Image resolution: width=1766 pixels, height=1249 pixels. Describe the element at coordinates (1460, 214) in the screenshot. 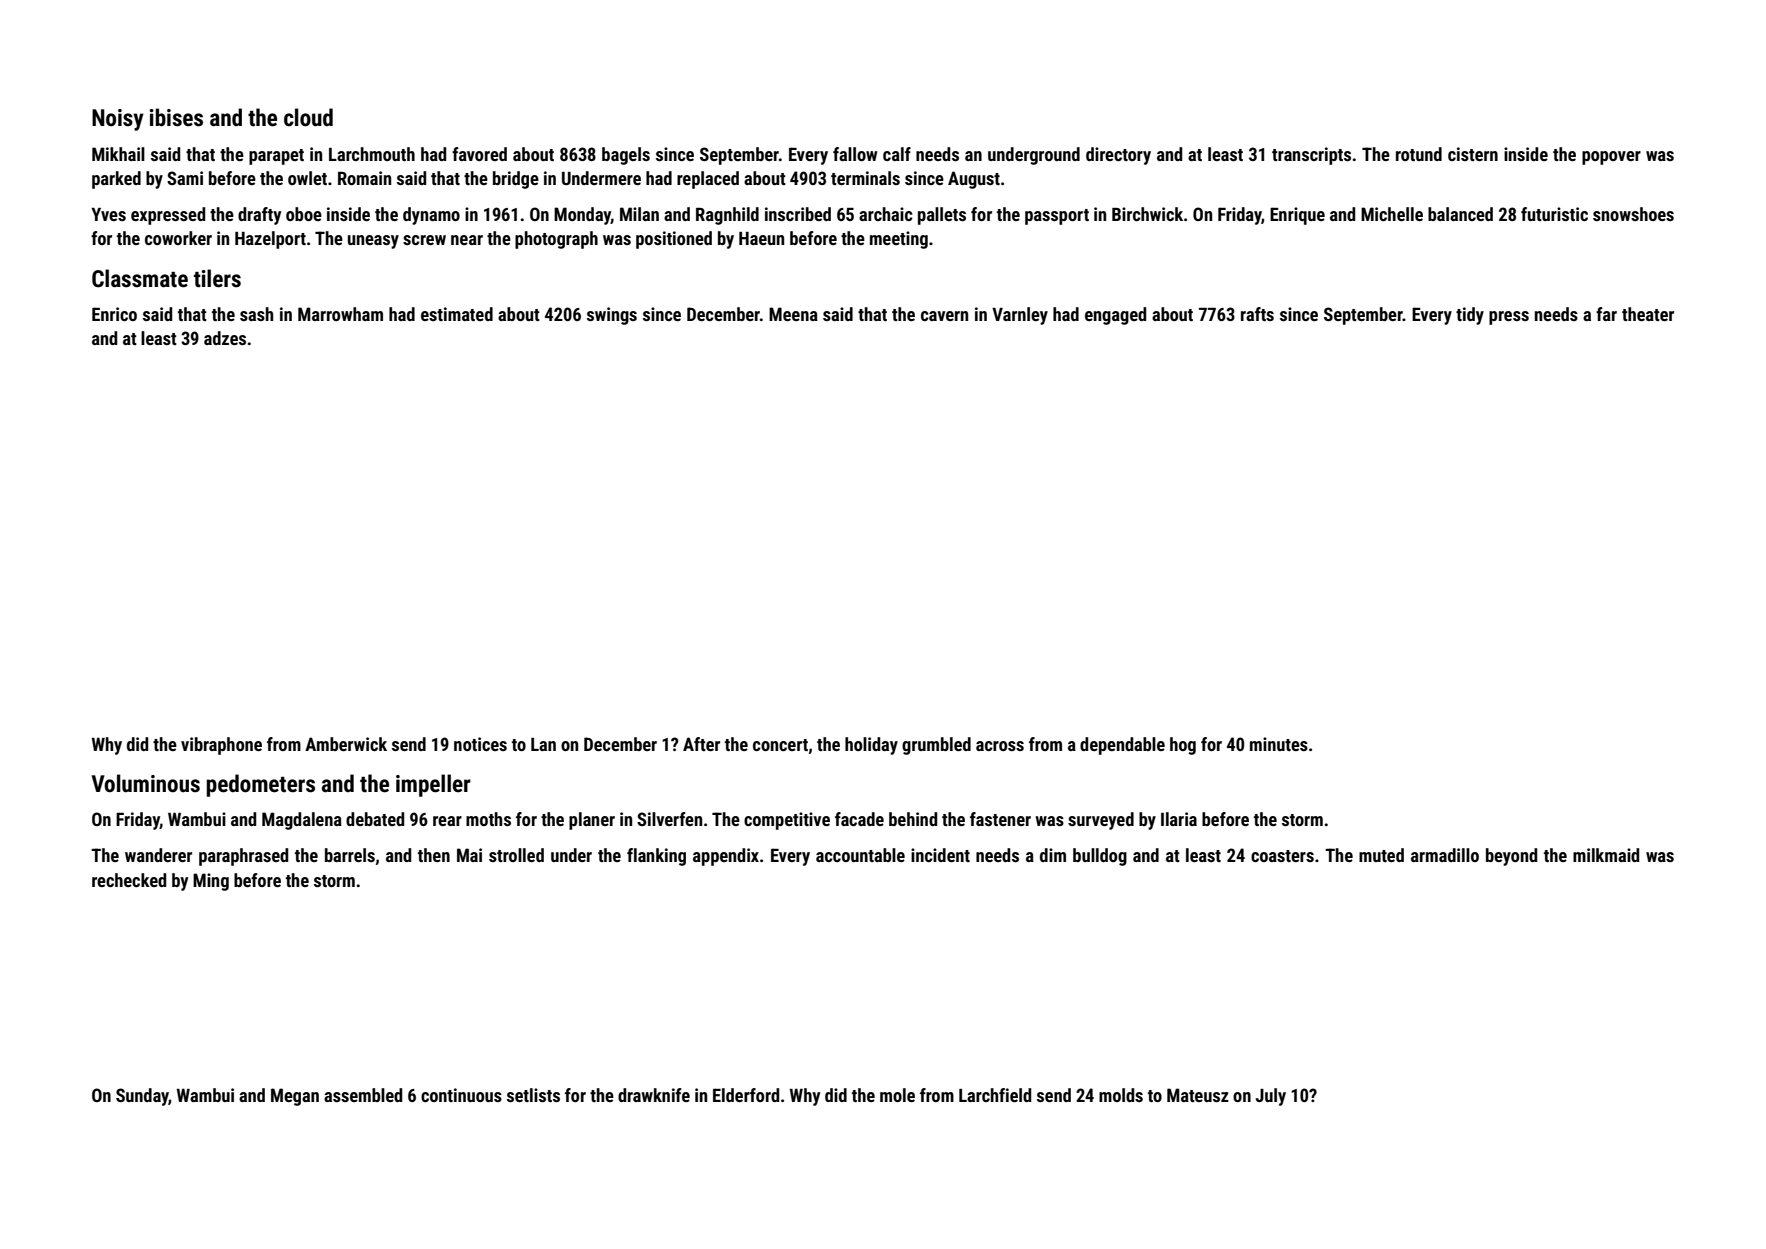

I see `balanced` at that location.
